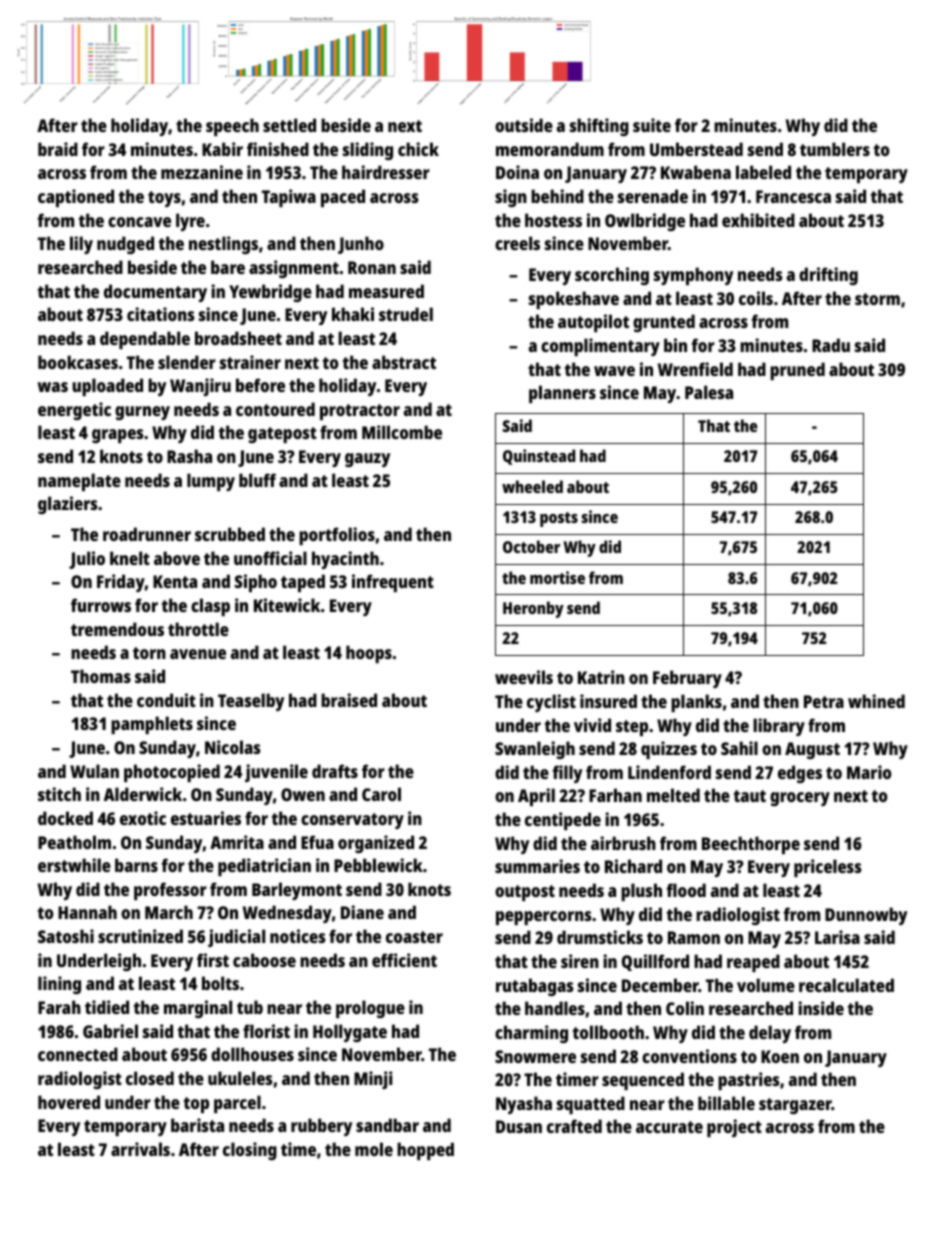  Describe the element at coordinates (696, 172) in the page. I see `Kwabena` at that location.
